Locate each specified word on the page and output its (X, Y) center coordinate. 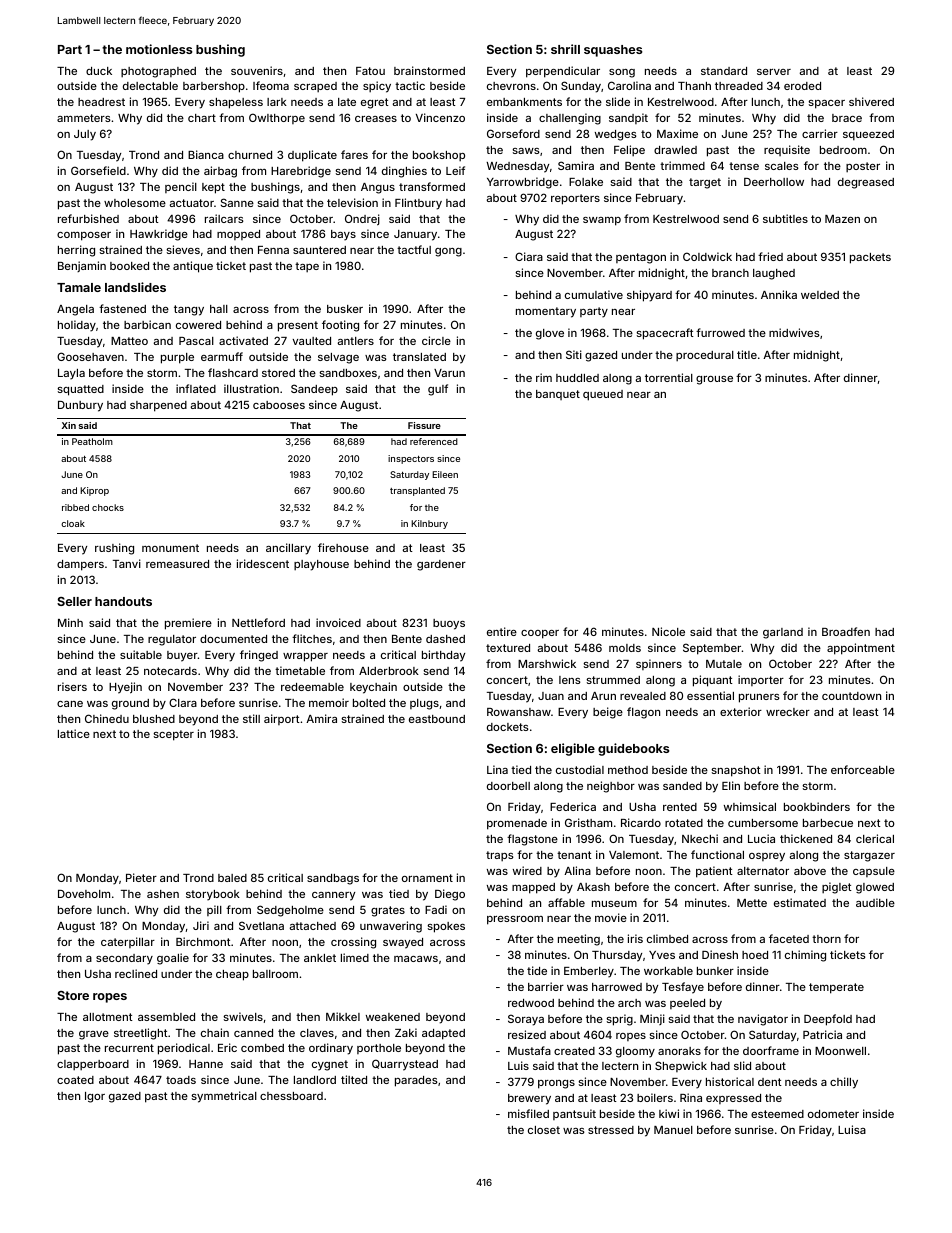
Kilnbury (429, 524)
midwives (794, 332)
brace (847, 118)
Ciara (529, 256)
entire (502, 631)
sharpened (158, 406)
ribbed (75, 507)
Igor (95, 1097)
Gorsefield (98, 170)
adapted (443, 1034)
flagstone (532, 840)
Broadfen (846, 631)
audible (875, 902)
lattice (74, 733)
